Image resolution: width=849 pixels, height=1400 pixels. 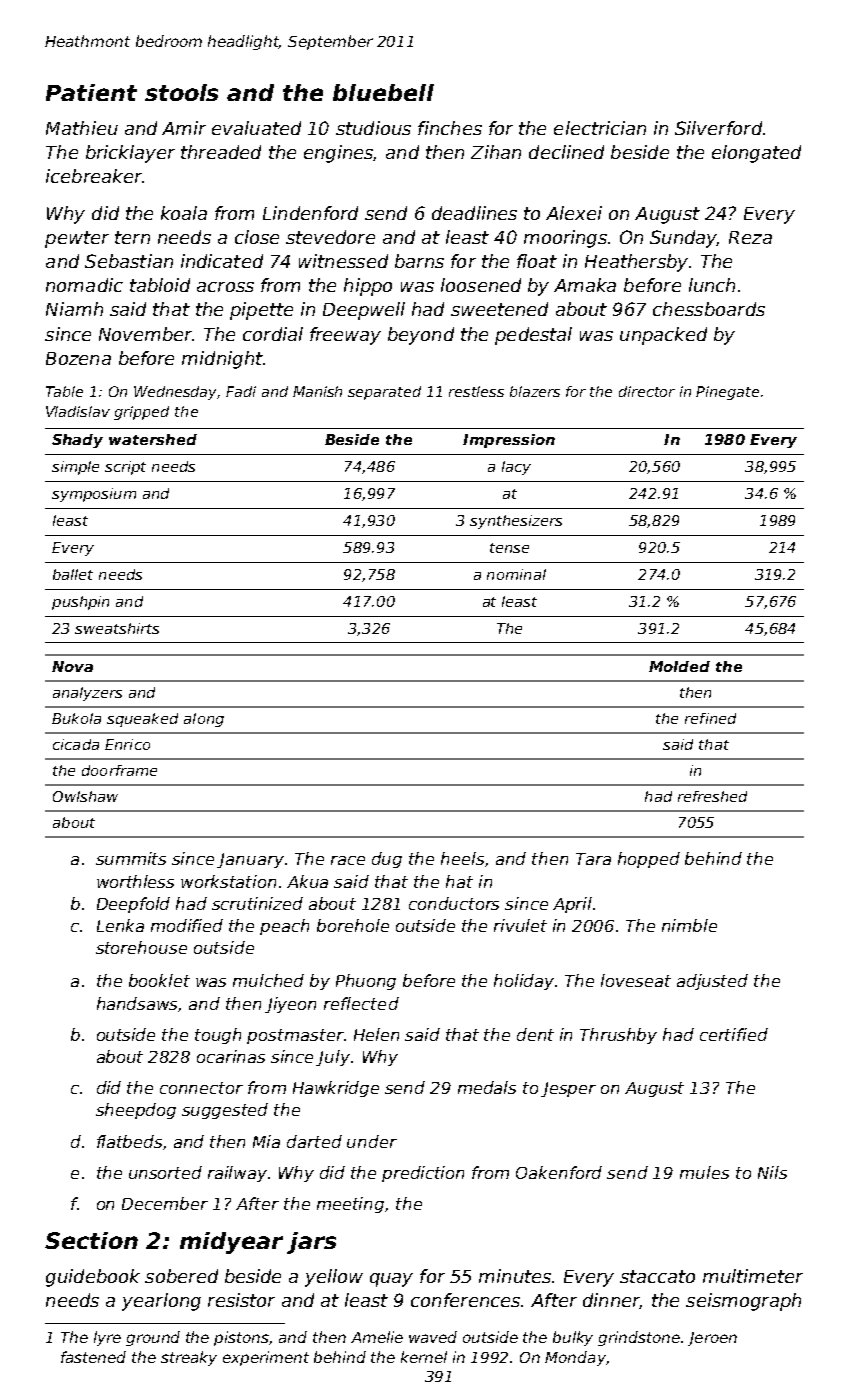 What do you see at coordinates (93, 1357) in the screenshot?
I see `fastened` at bounding box center [93, 1357].
